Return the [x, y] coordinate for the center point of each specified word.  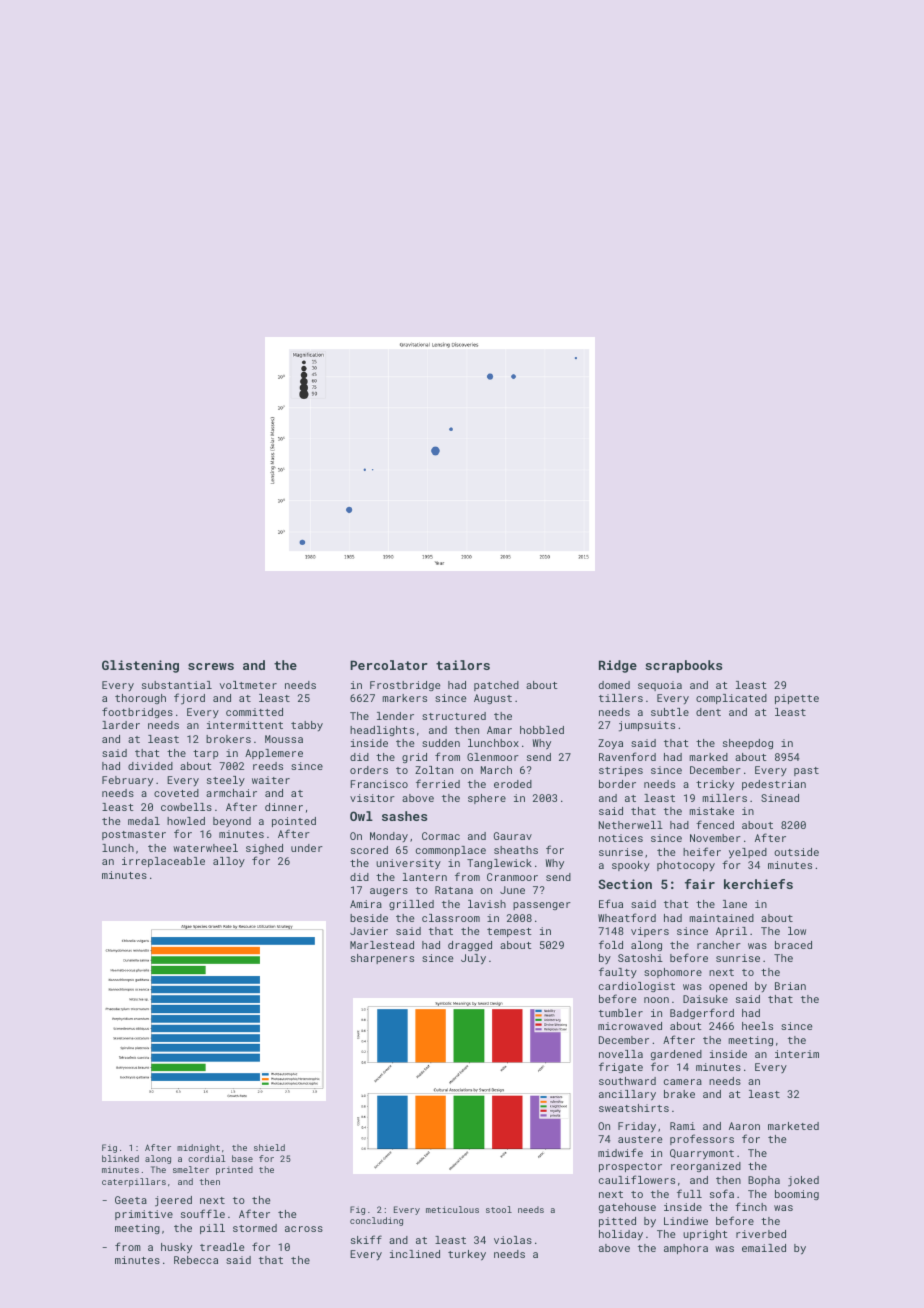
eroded [513, 784]
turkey [467, 1255]
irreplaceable [163, 862]
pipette [797, 699]
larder [121, 725]
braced [793, 945]
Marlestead [382, 945]
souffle [203, 1213]
